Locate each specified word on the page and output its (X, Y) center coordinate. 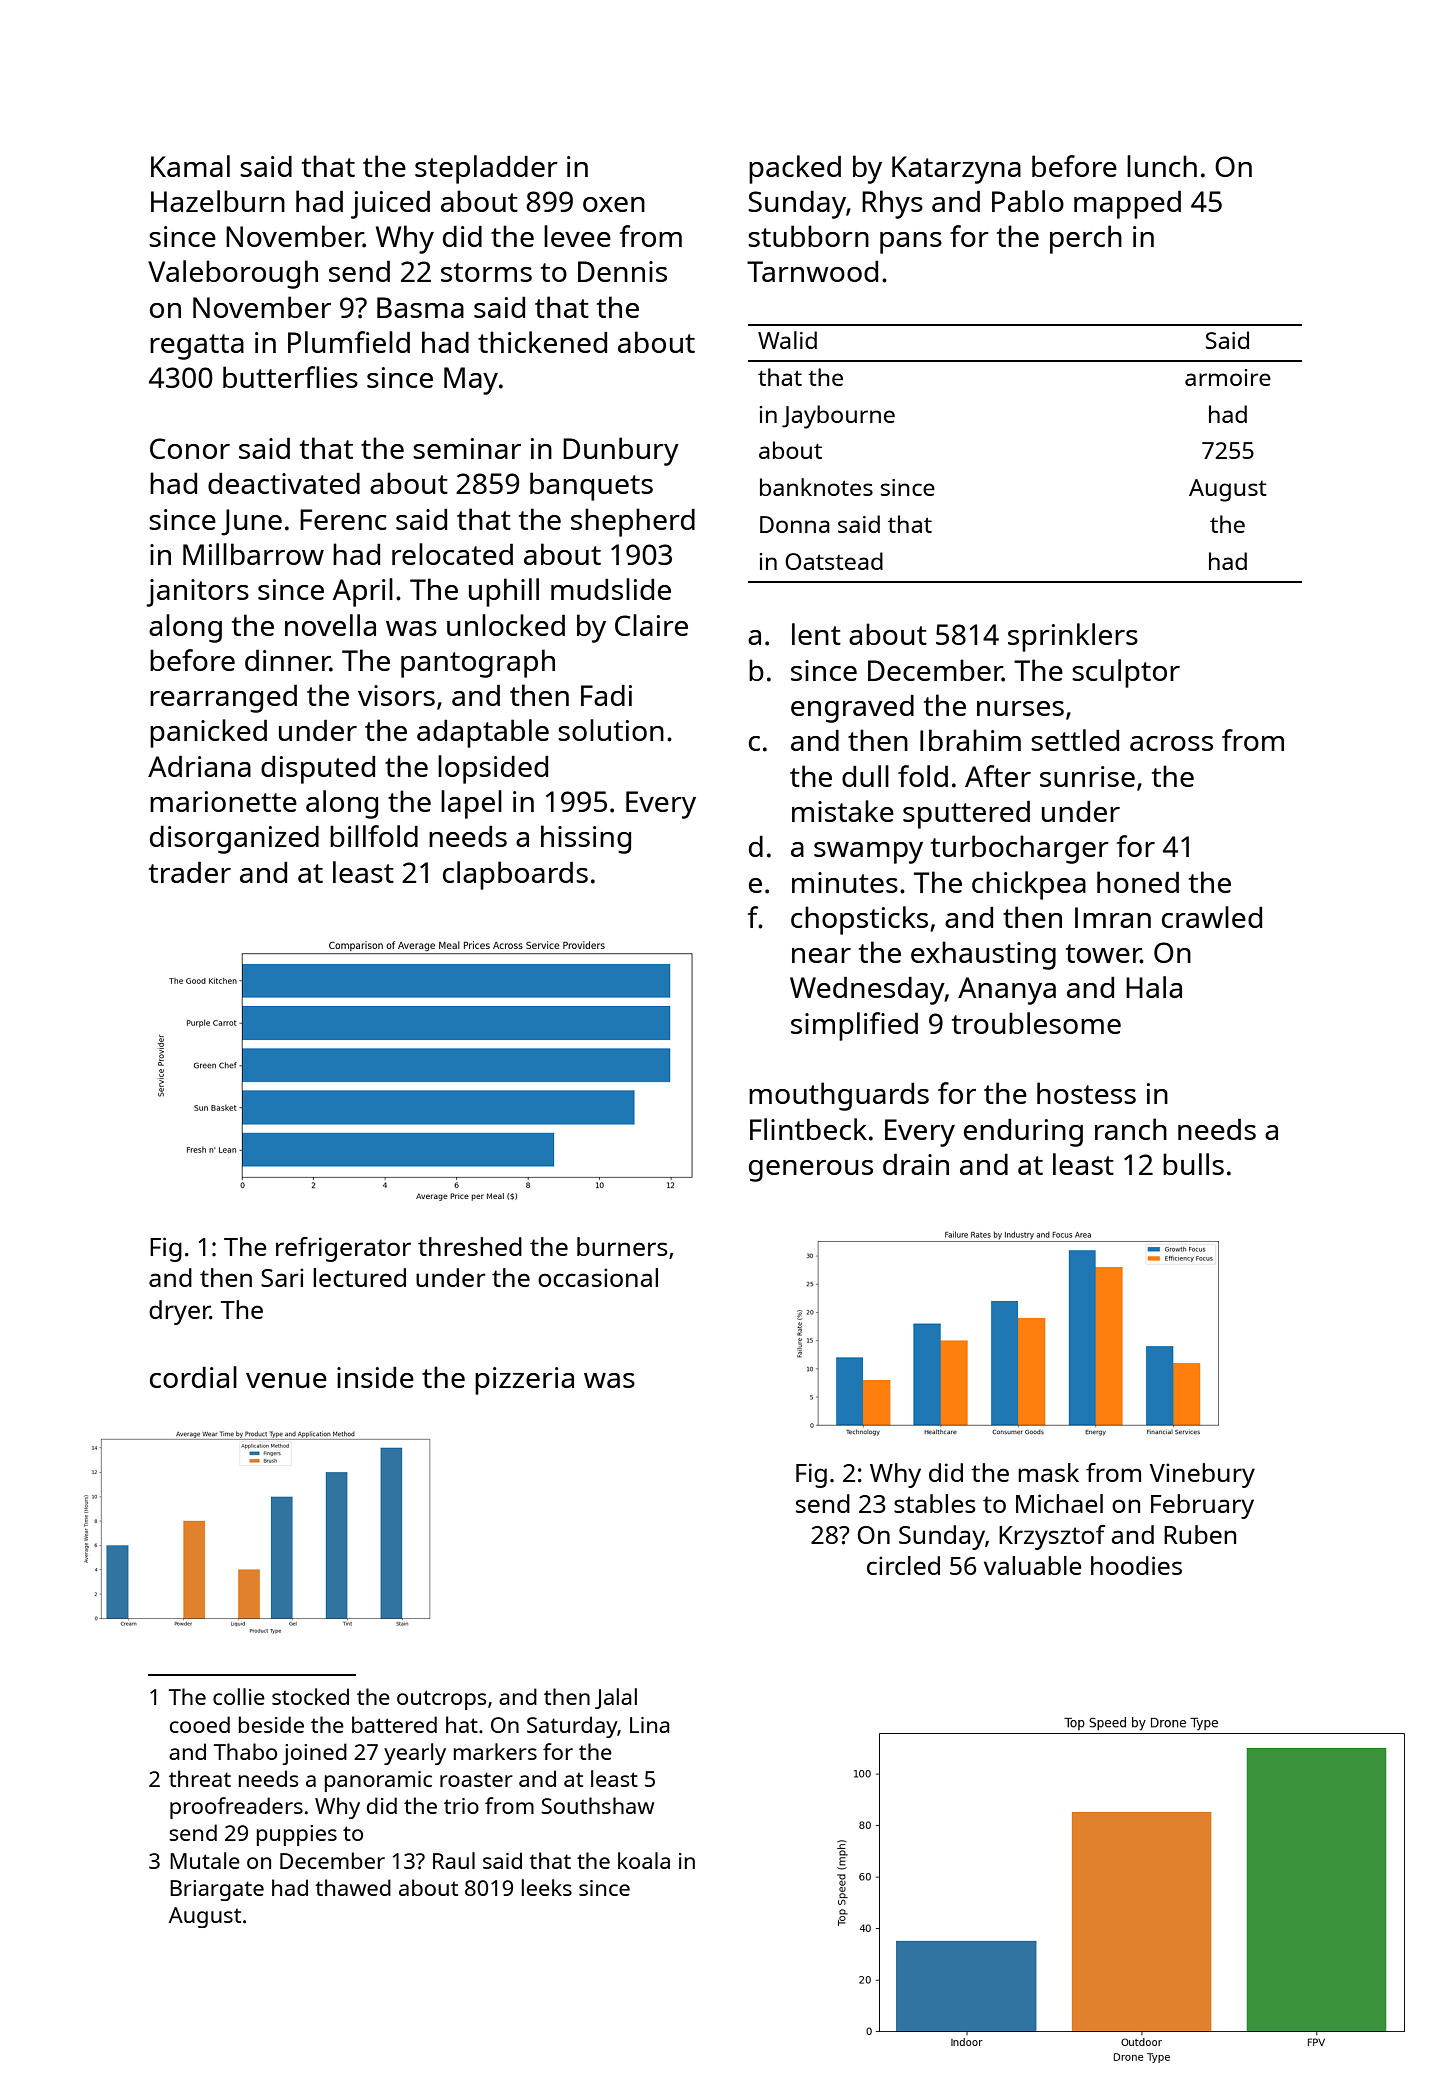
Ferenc (343, 519)
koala (644, 1860)
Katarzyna (956, 170)
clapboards (515, 875)
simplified (854, 1026)
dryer (179, 1312)
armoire (1228, 377)
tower (1103, 953)
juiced (390, 204)
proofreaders (236, 1808)
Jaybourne (838, 417)
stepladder (486, 169)
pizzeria (524, 1381)
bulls (1193, 1164)
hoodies (1136, 1565)
